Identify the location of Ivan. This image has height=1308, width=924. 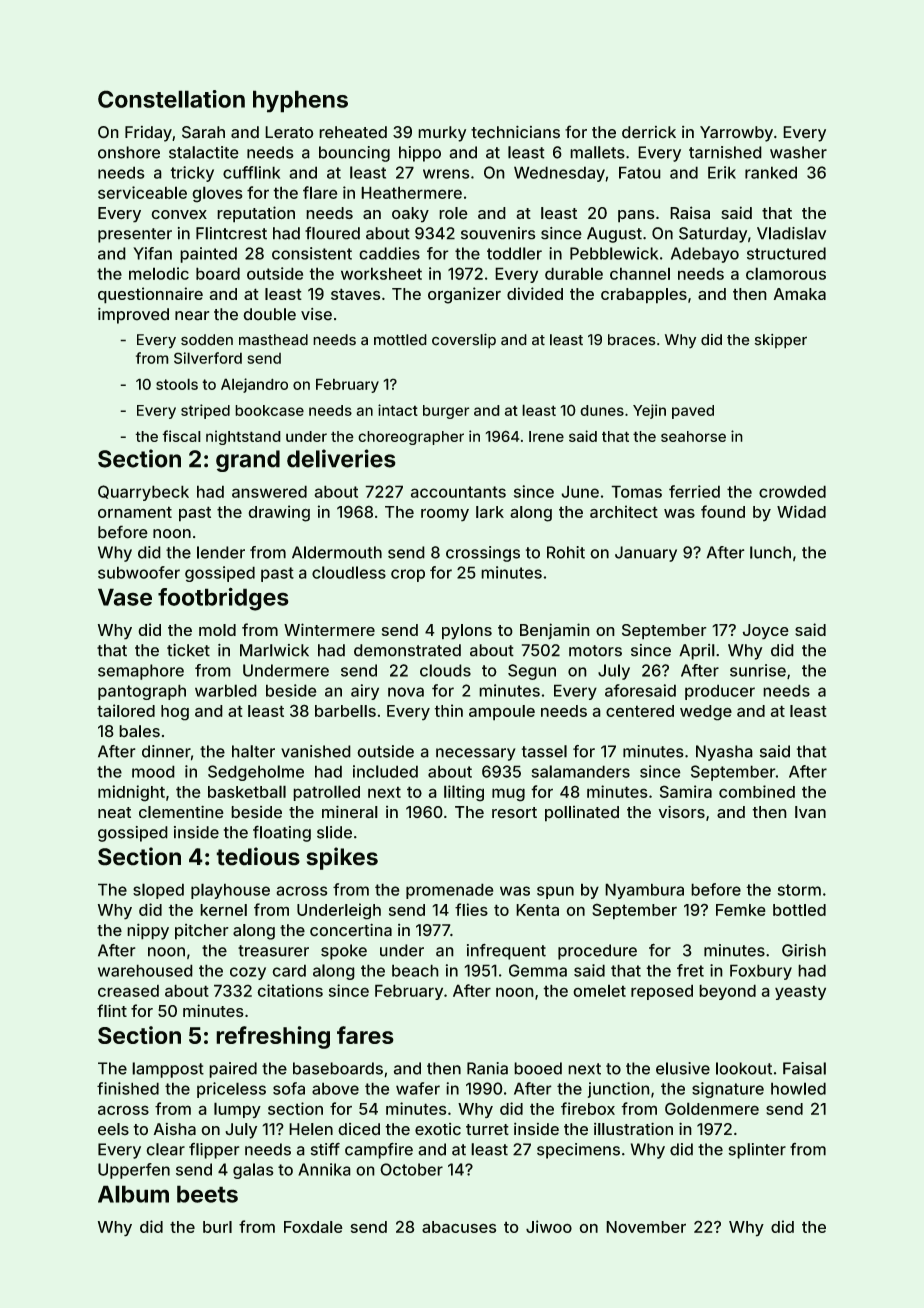
(810, 812).
